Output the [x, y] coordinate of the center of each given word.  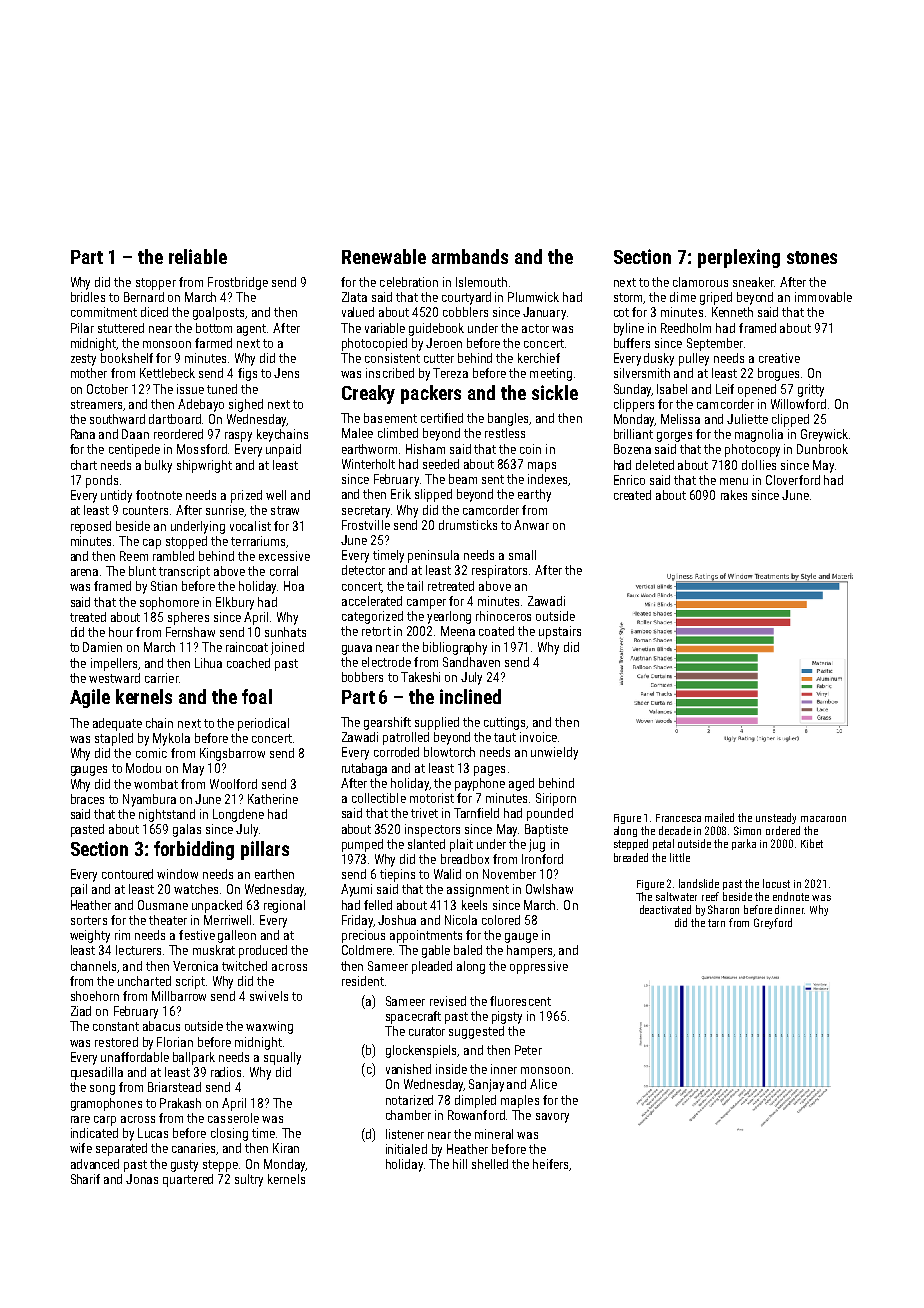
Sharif [85, 1179]
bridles [88, 297]
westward [114, 678]
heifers [550, 1164]
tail [415, 586]
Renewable [384, 256]
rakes [734, 495]
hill [460, 1164]
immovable [823, 297]
